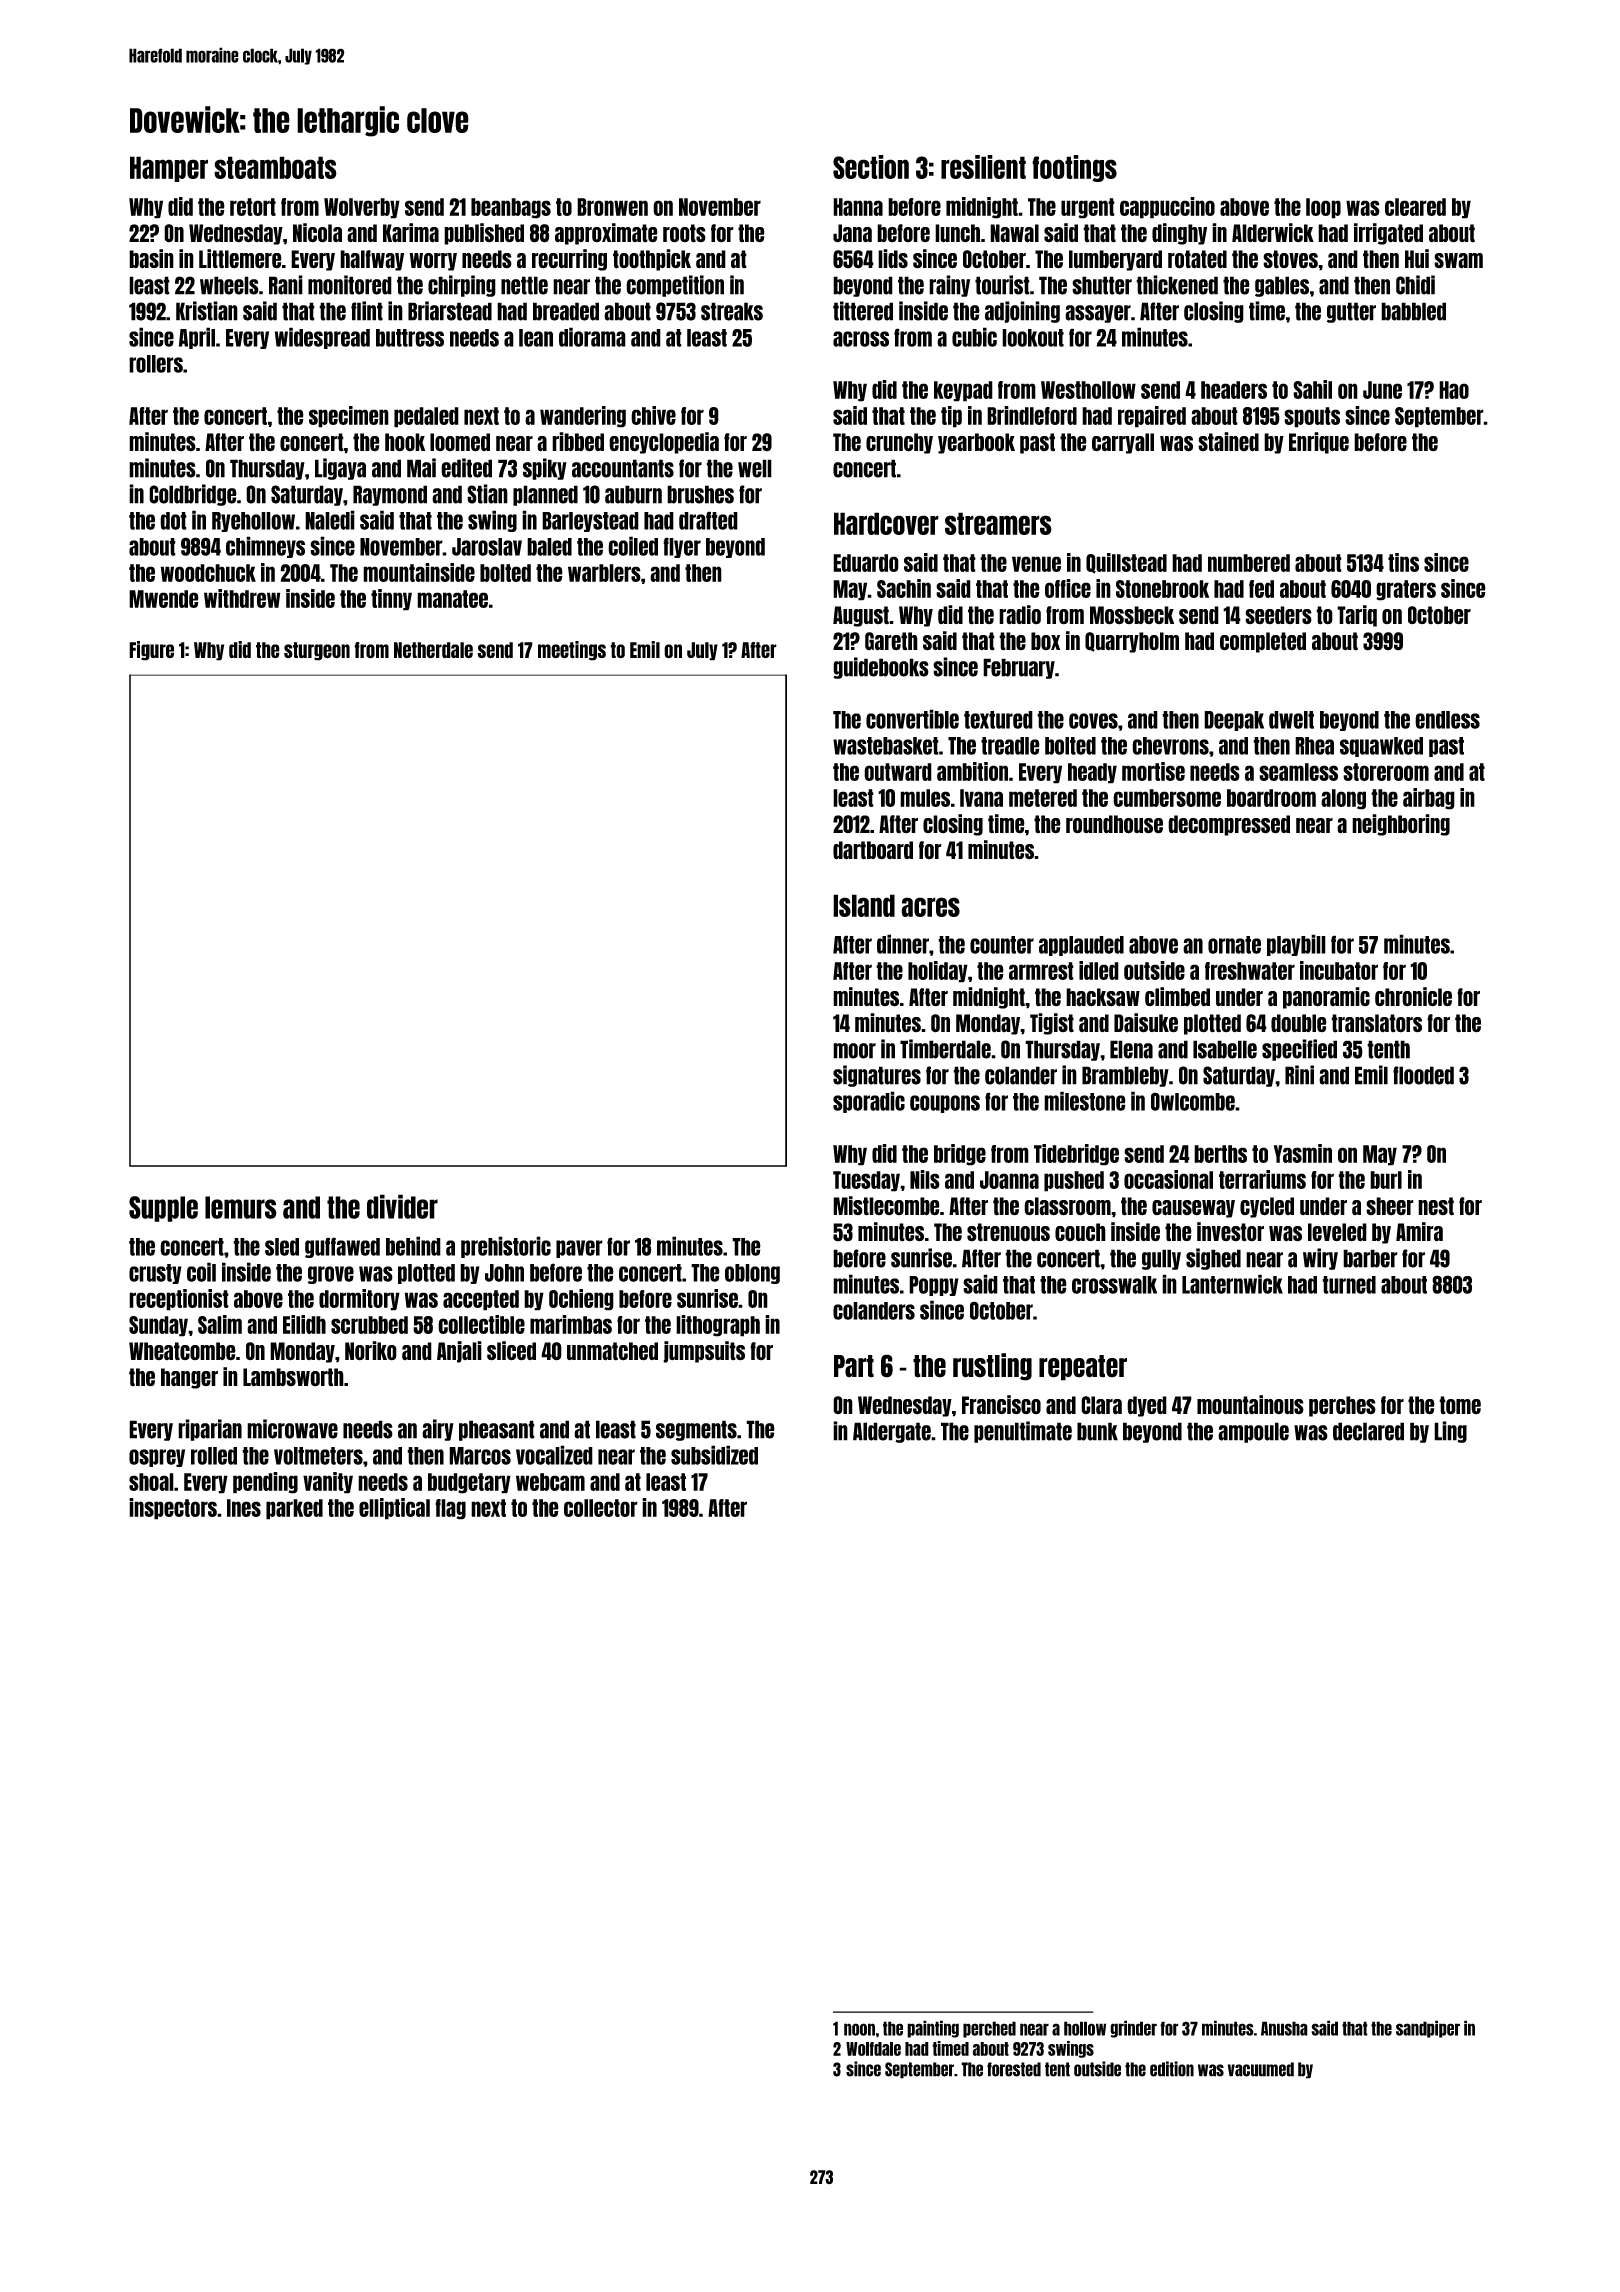 This screenshot has width=1620, height=2292. Describe the element at coordinates (871, 167) in the screenshot. I see `Section` at that location.
